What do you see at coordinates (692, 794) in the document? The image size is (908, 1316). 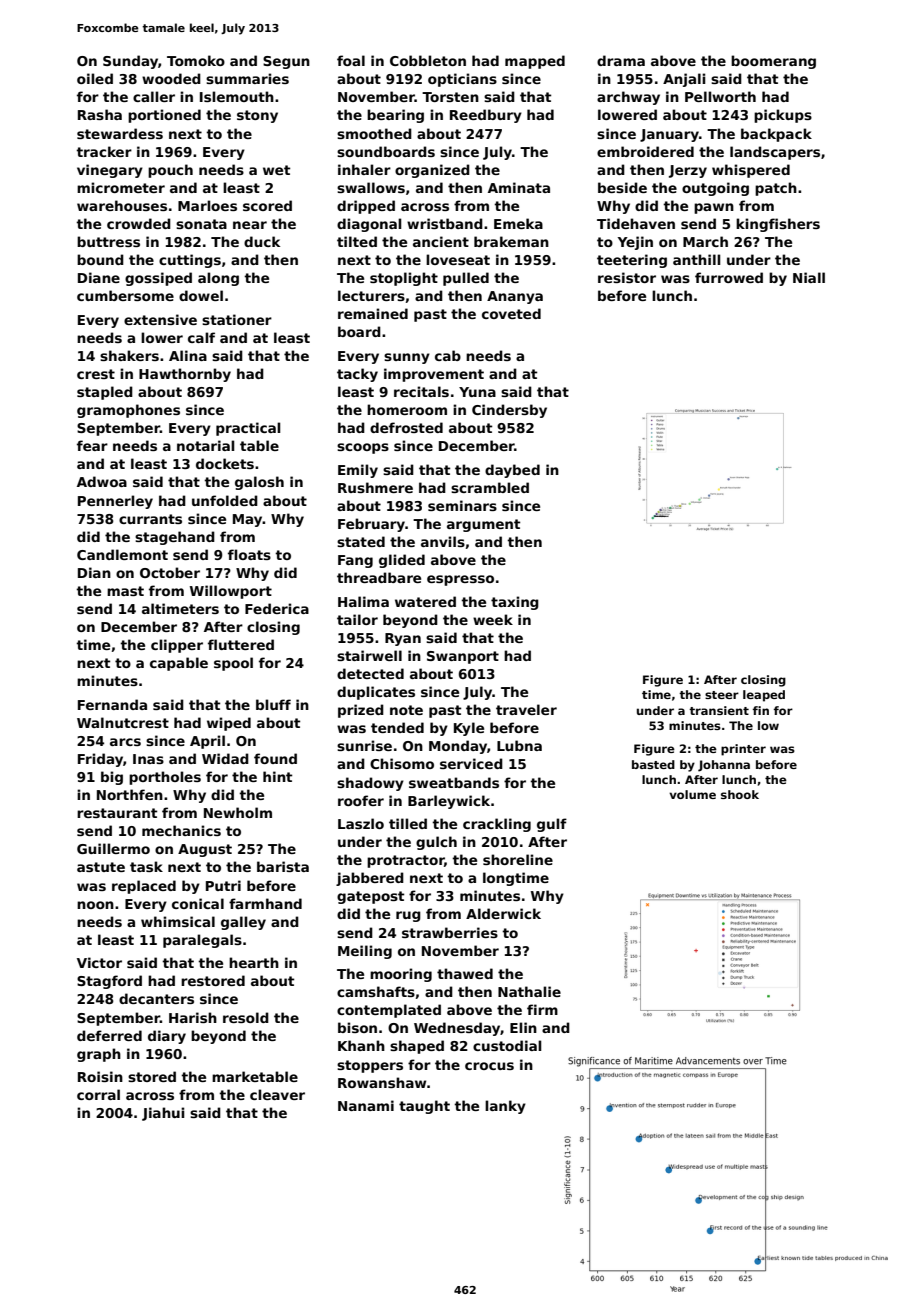 I see `volume` at bounding box center [692, 794].
